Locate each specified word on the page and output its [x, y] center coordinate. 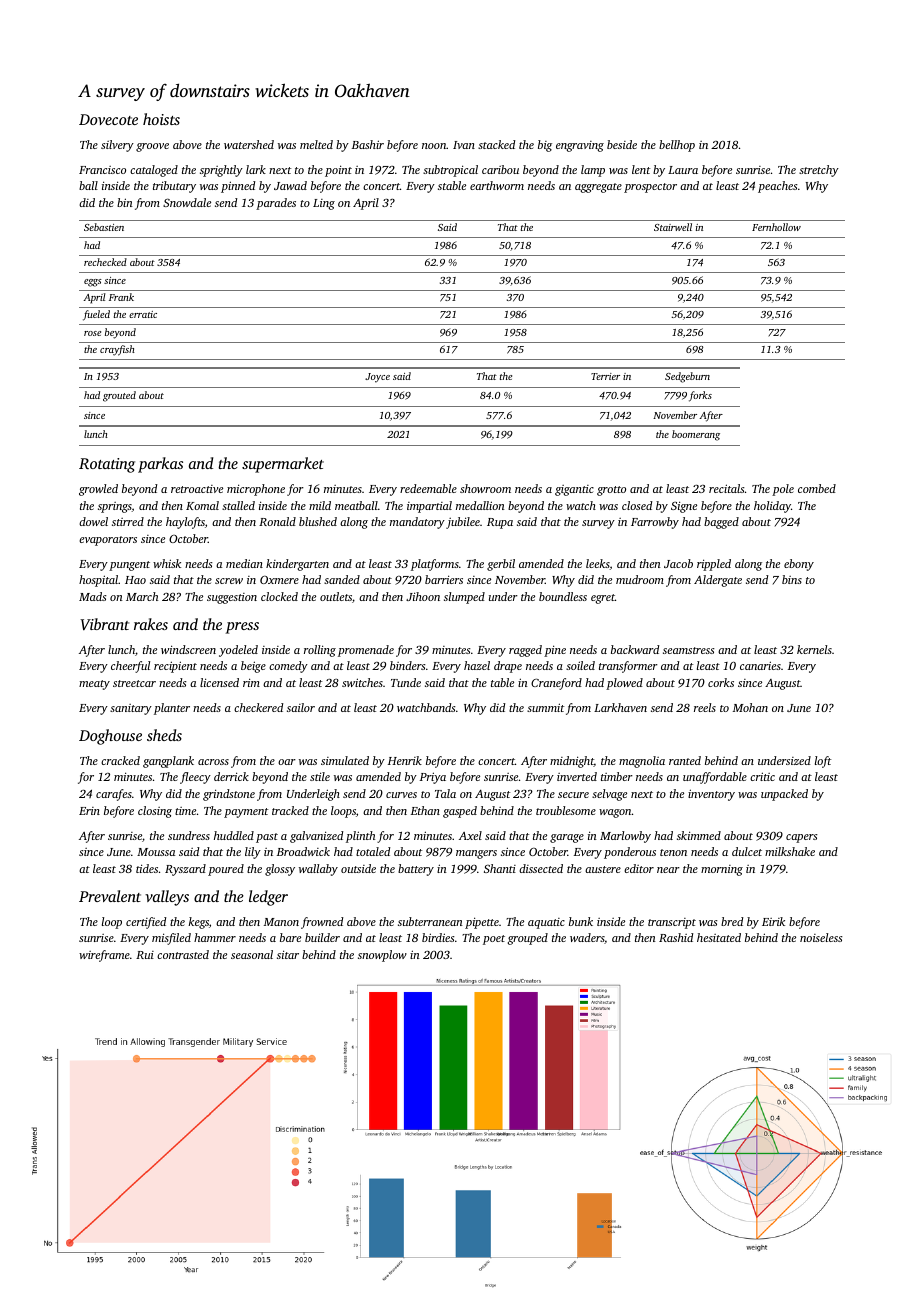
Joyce [377, 378]
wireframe [104, 956]
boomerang [696, 435]
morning [722, 870]
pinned [238, 187]
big [545, 146]
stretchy [819, 171]
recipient [175, 667]
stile [320, 776]
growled [98, 490]
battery [416, 870]
